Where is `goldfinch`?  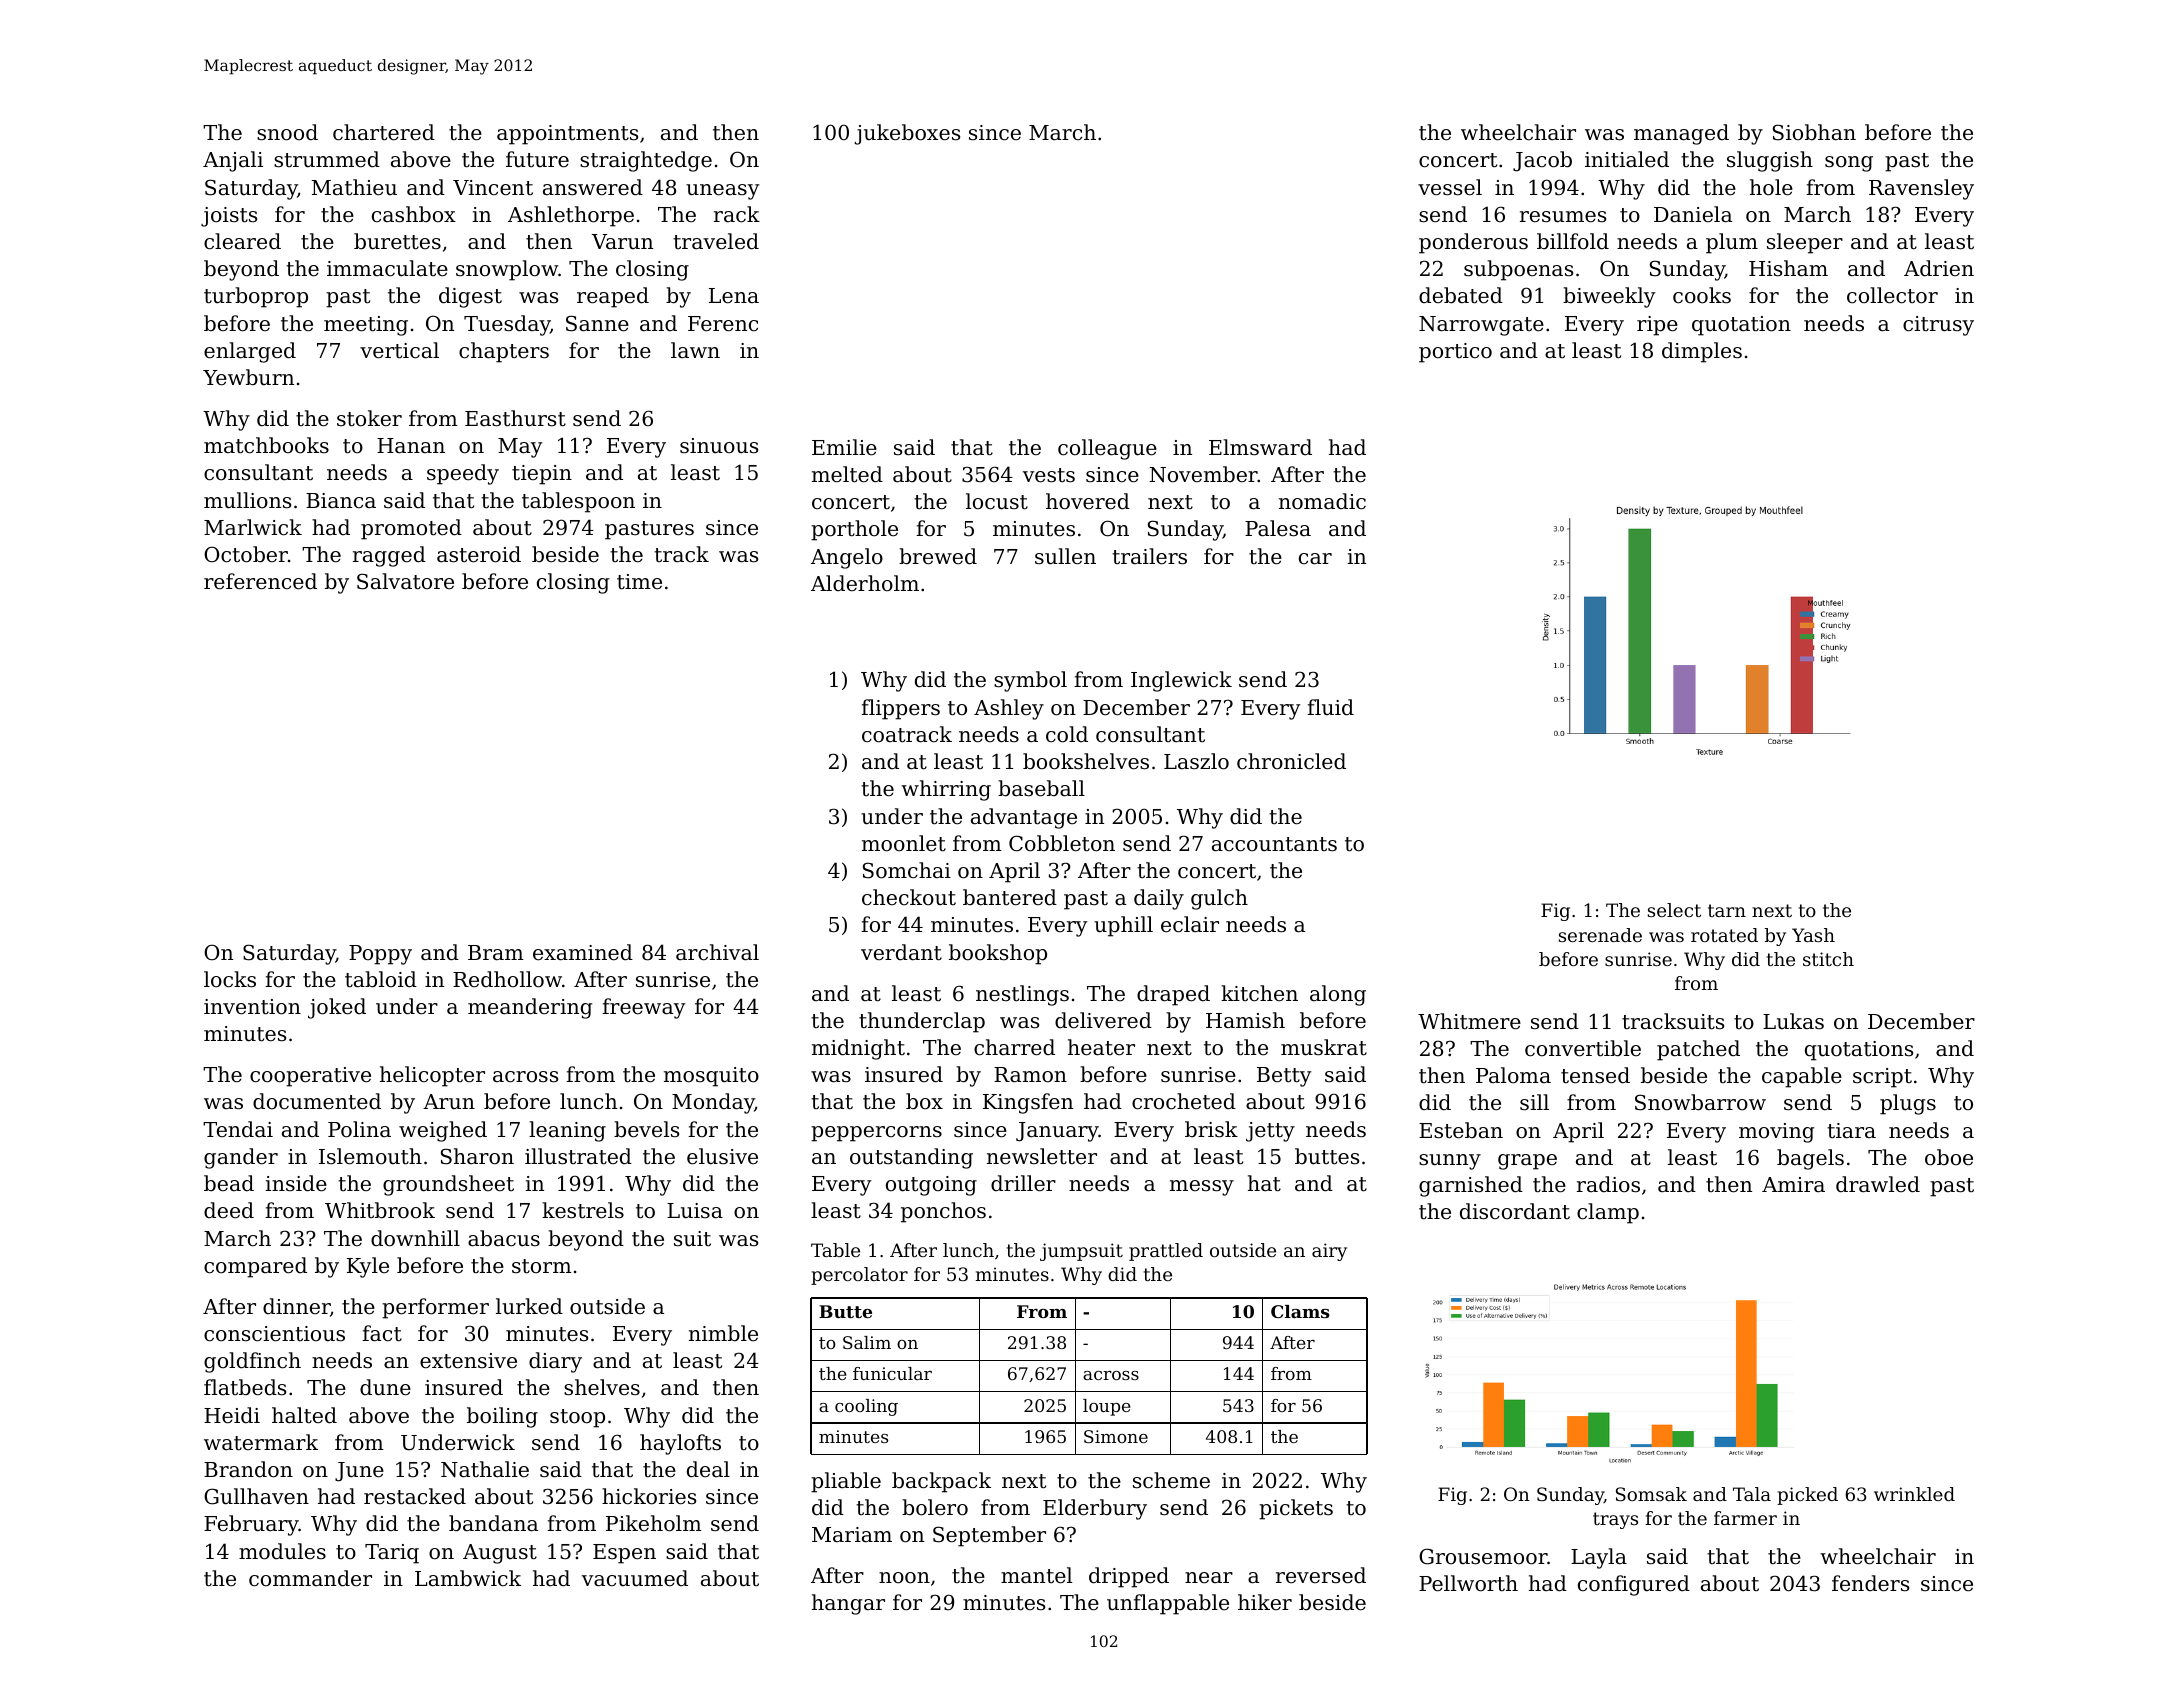
goldfinch is located at coordinates (252, 1362).
